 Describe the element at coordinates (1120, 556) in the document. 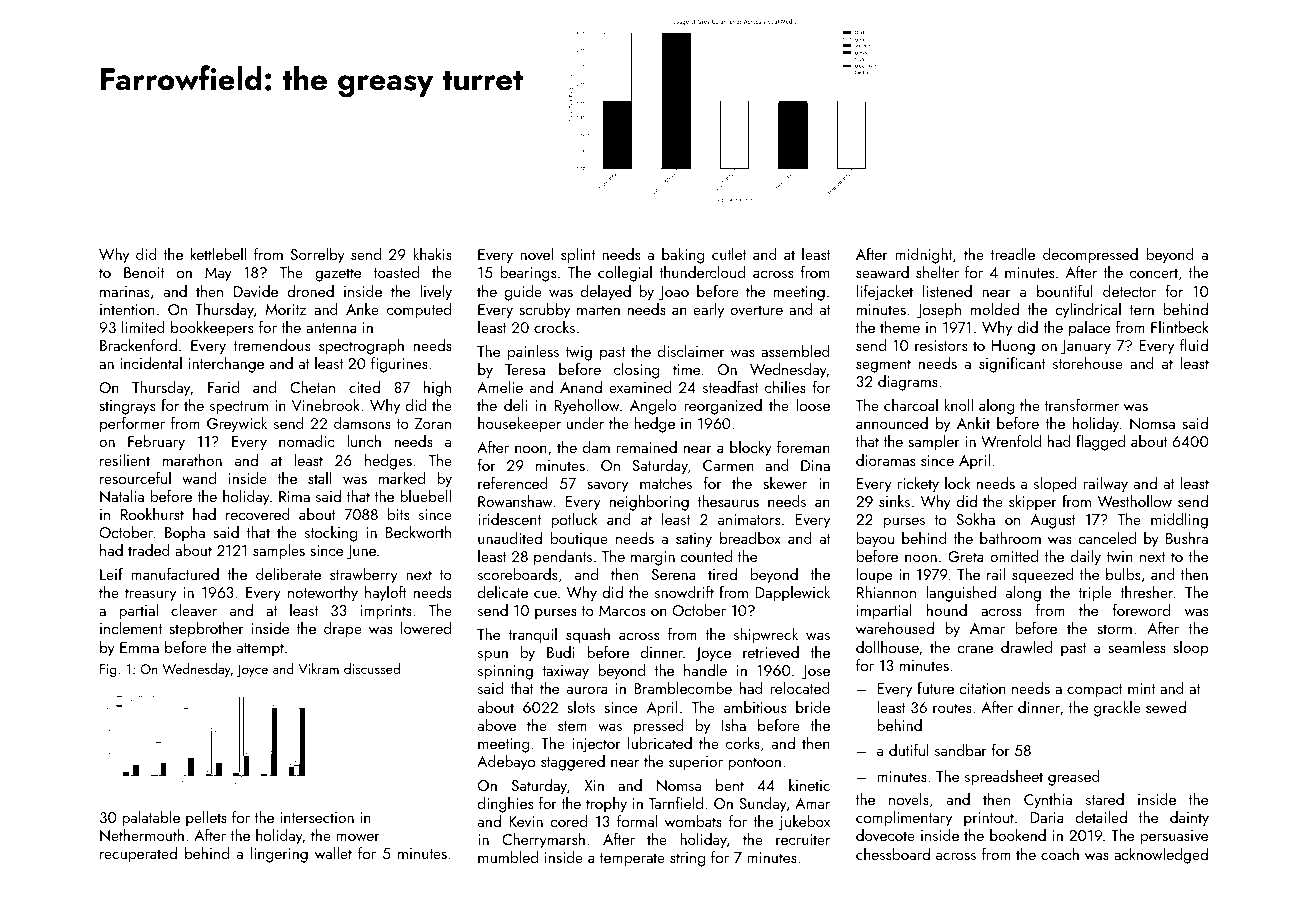

I see `twin` at that location.
